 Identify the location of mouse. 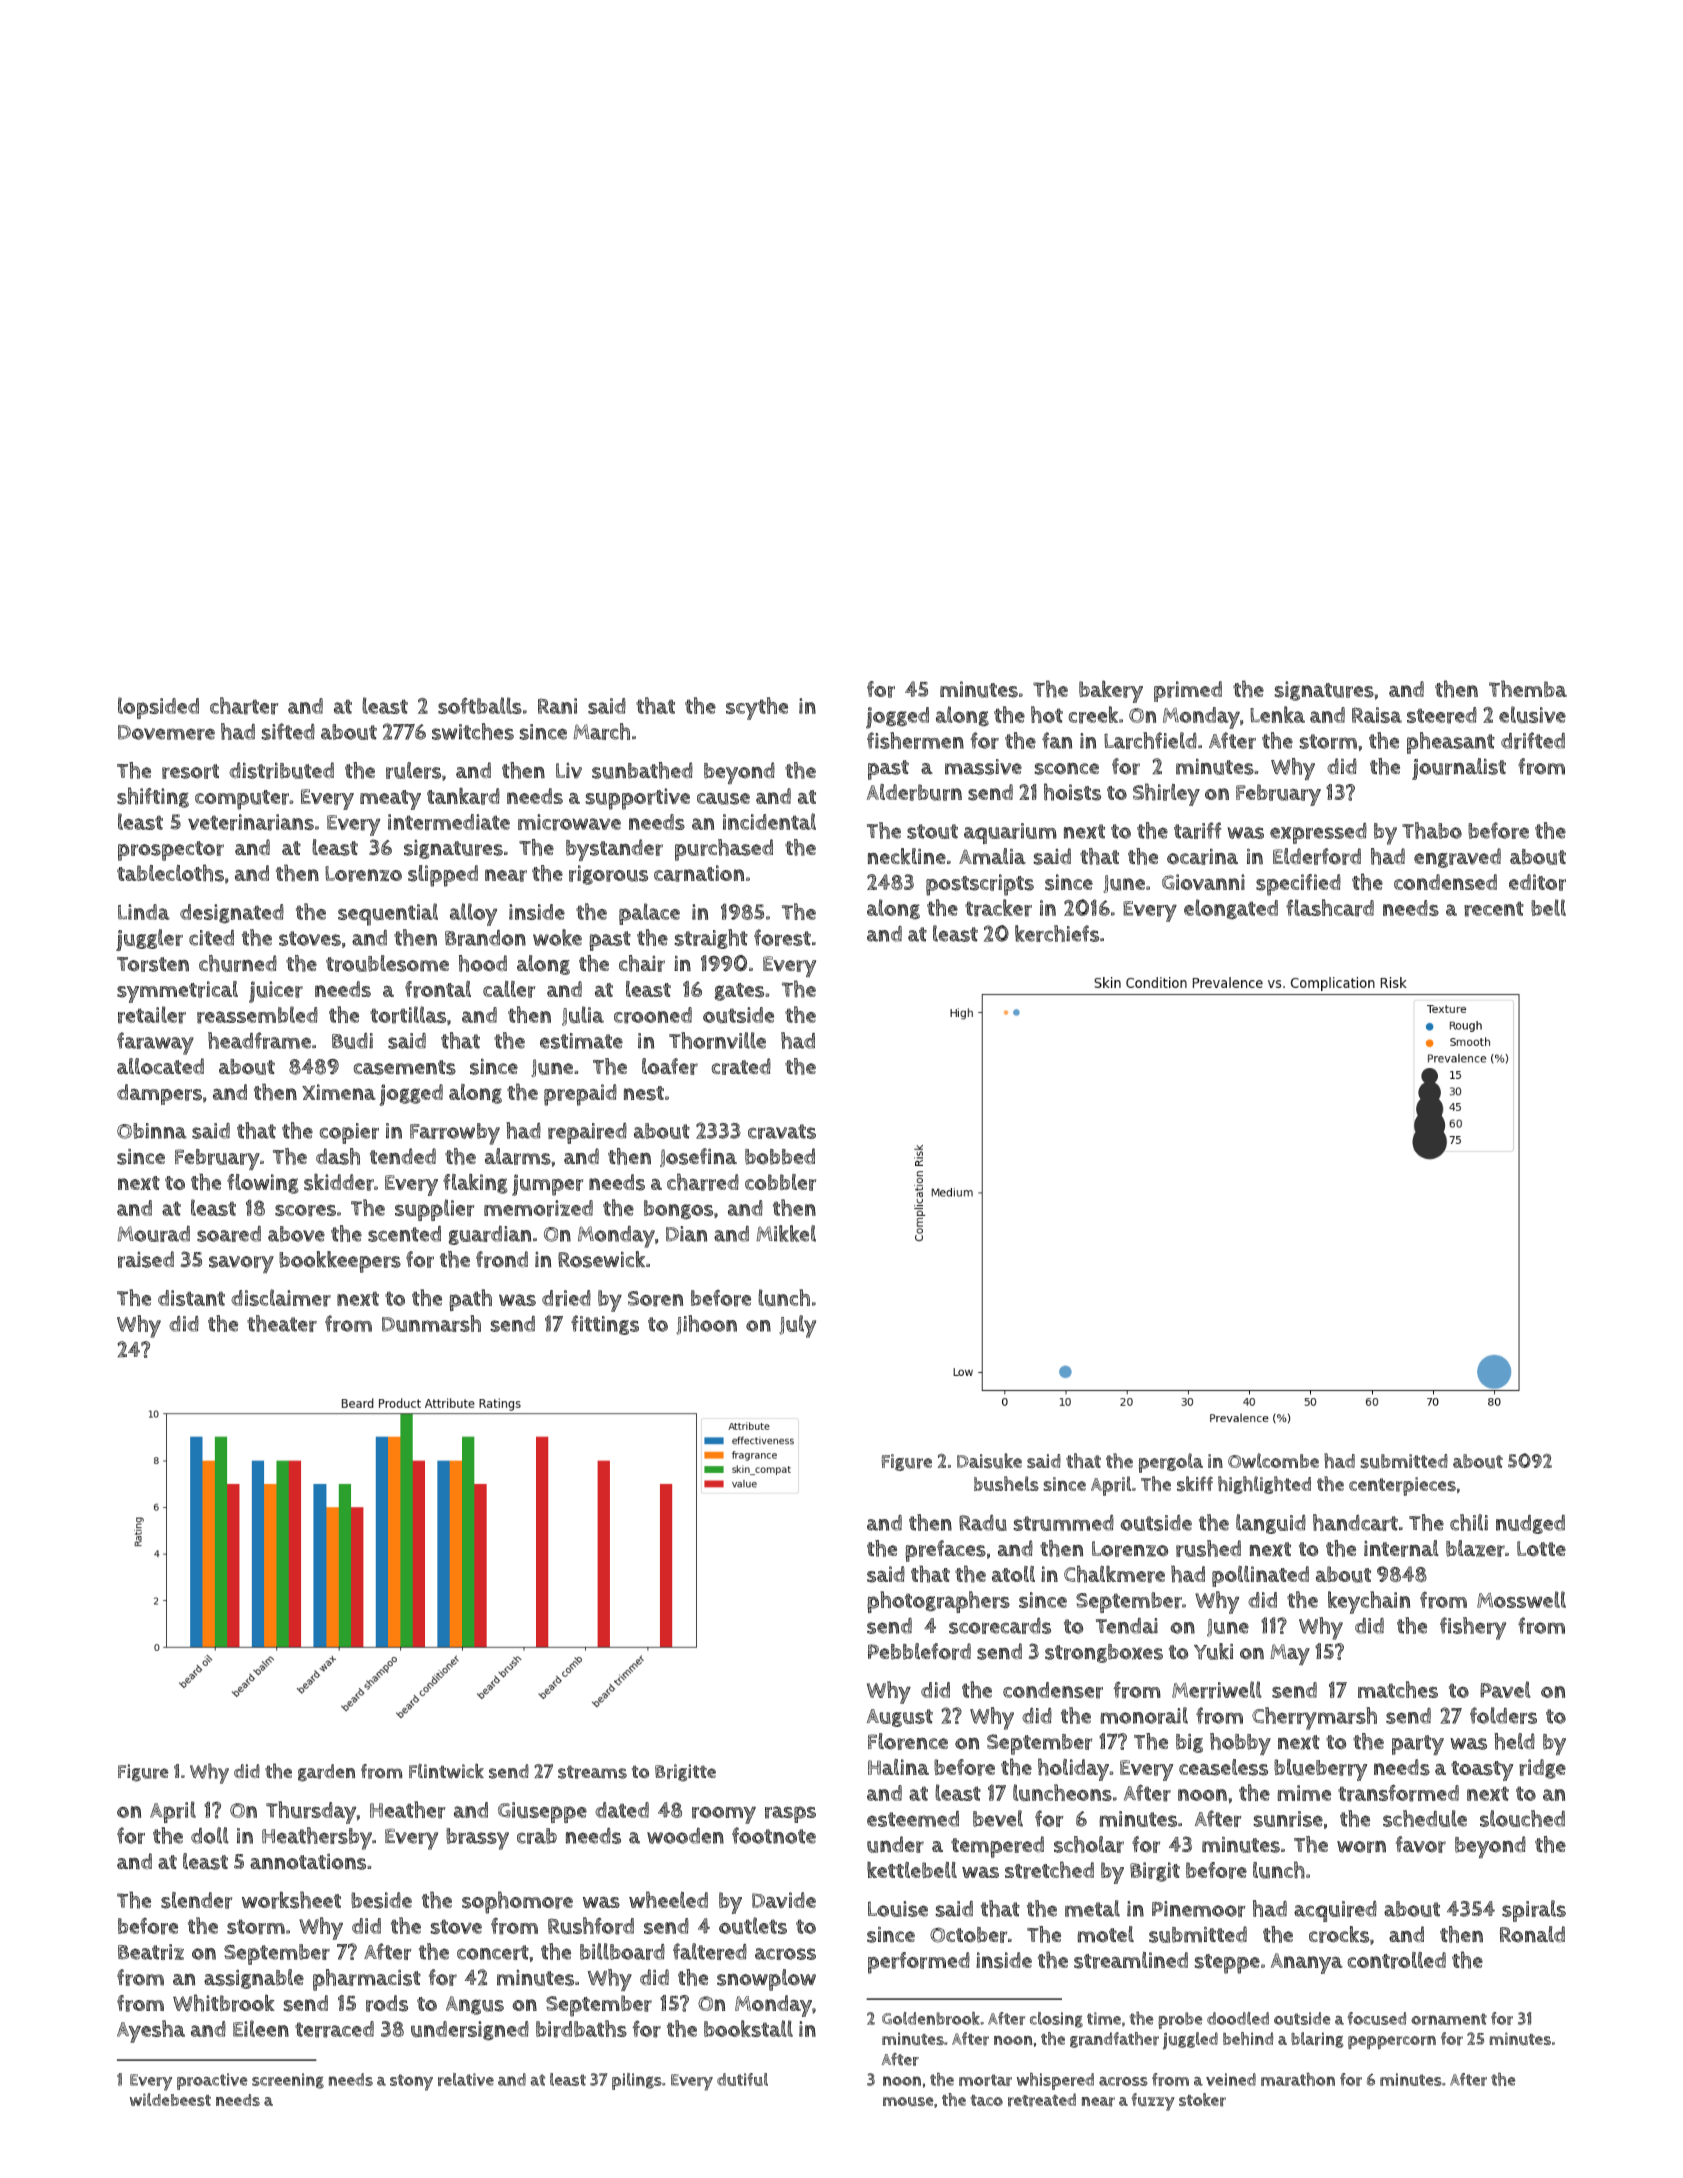
(908, 2102).
